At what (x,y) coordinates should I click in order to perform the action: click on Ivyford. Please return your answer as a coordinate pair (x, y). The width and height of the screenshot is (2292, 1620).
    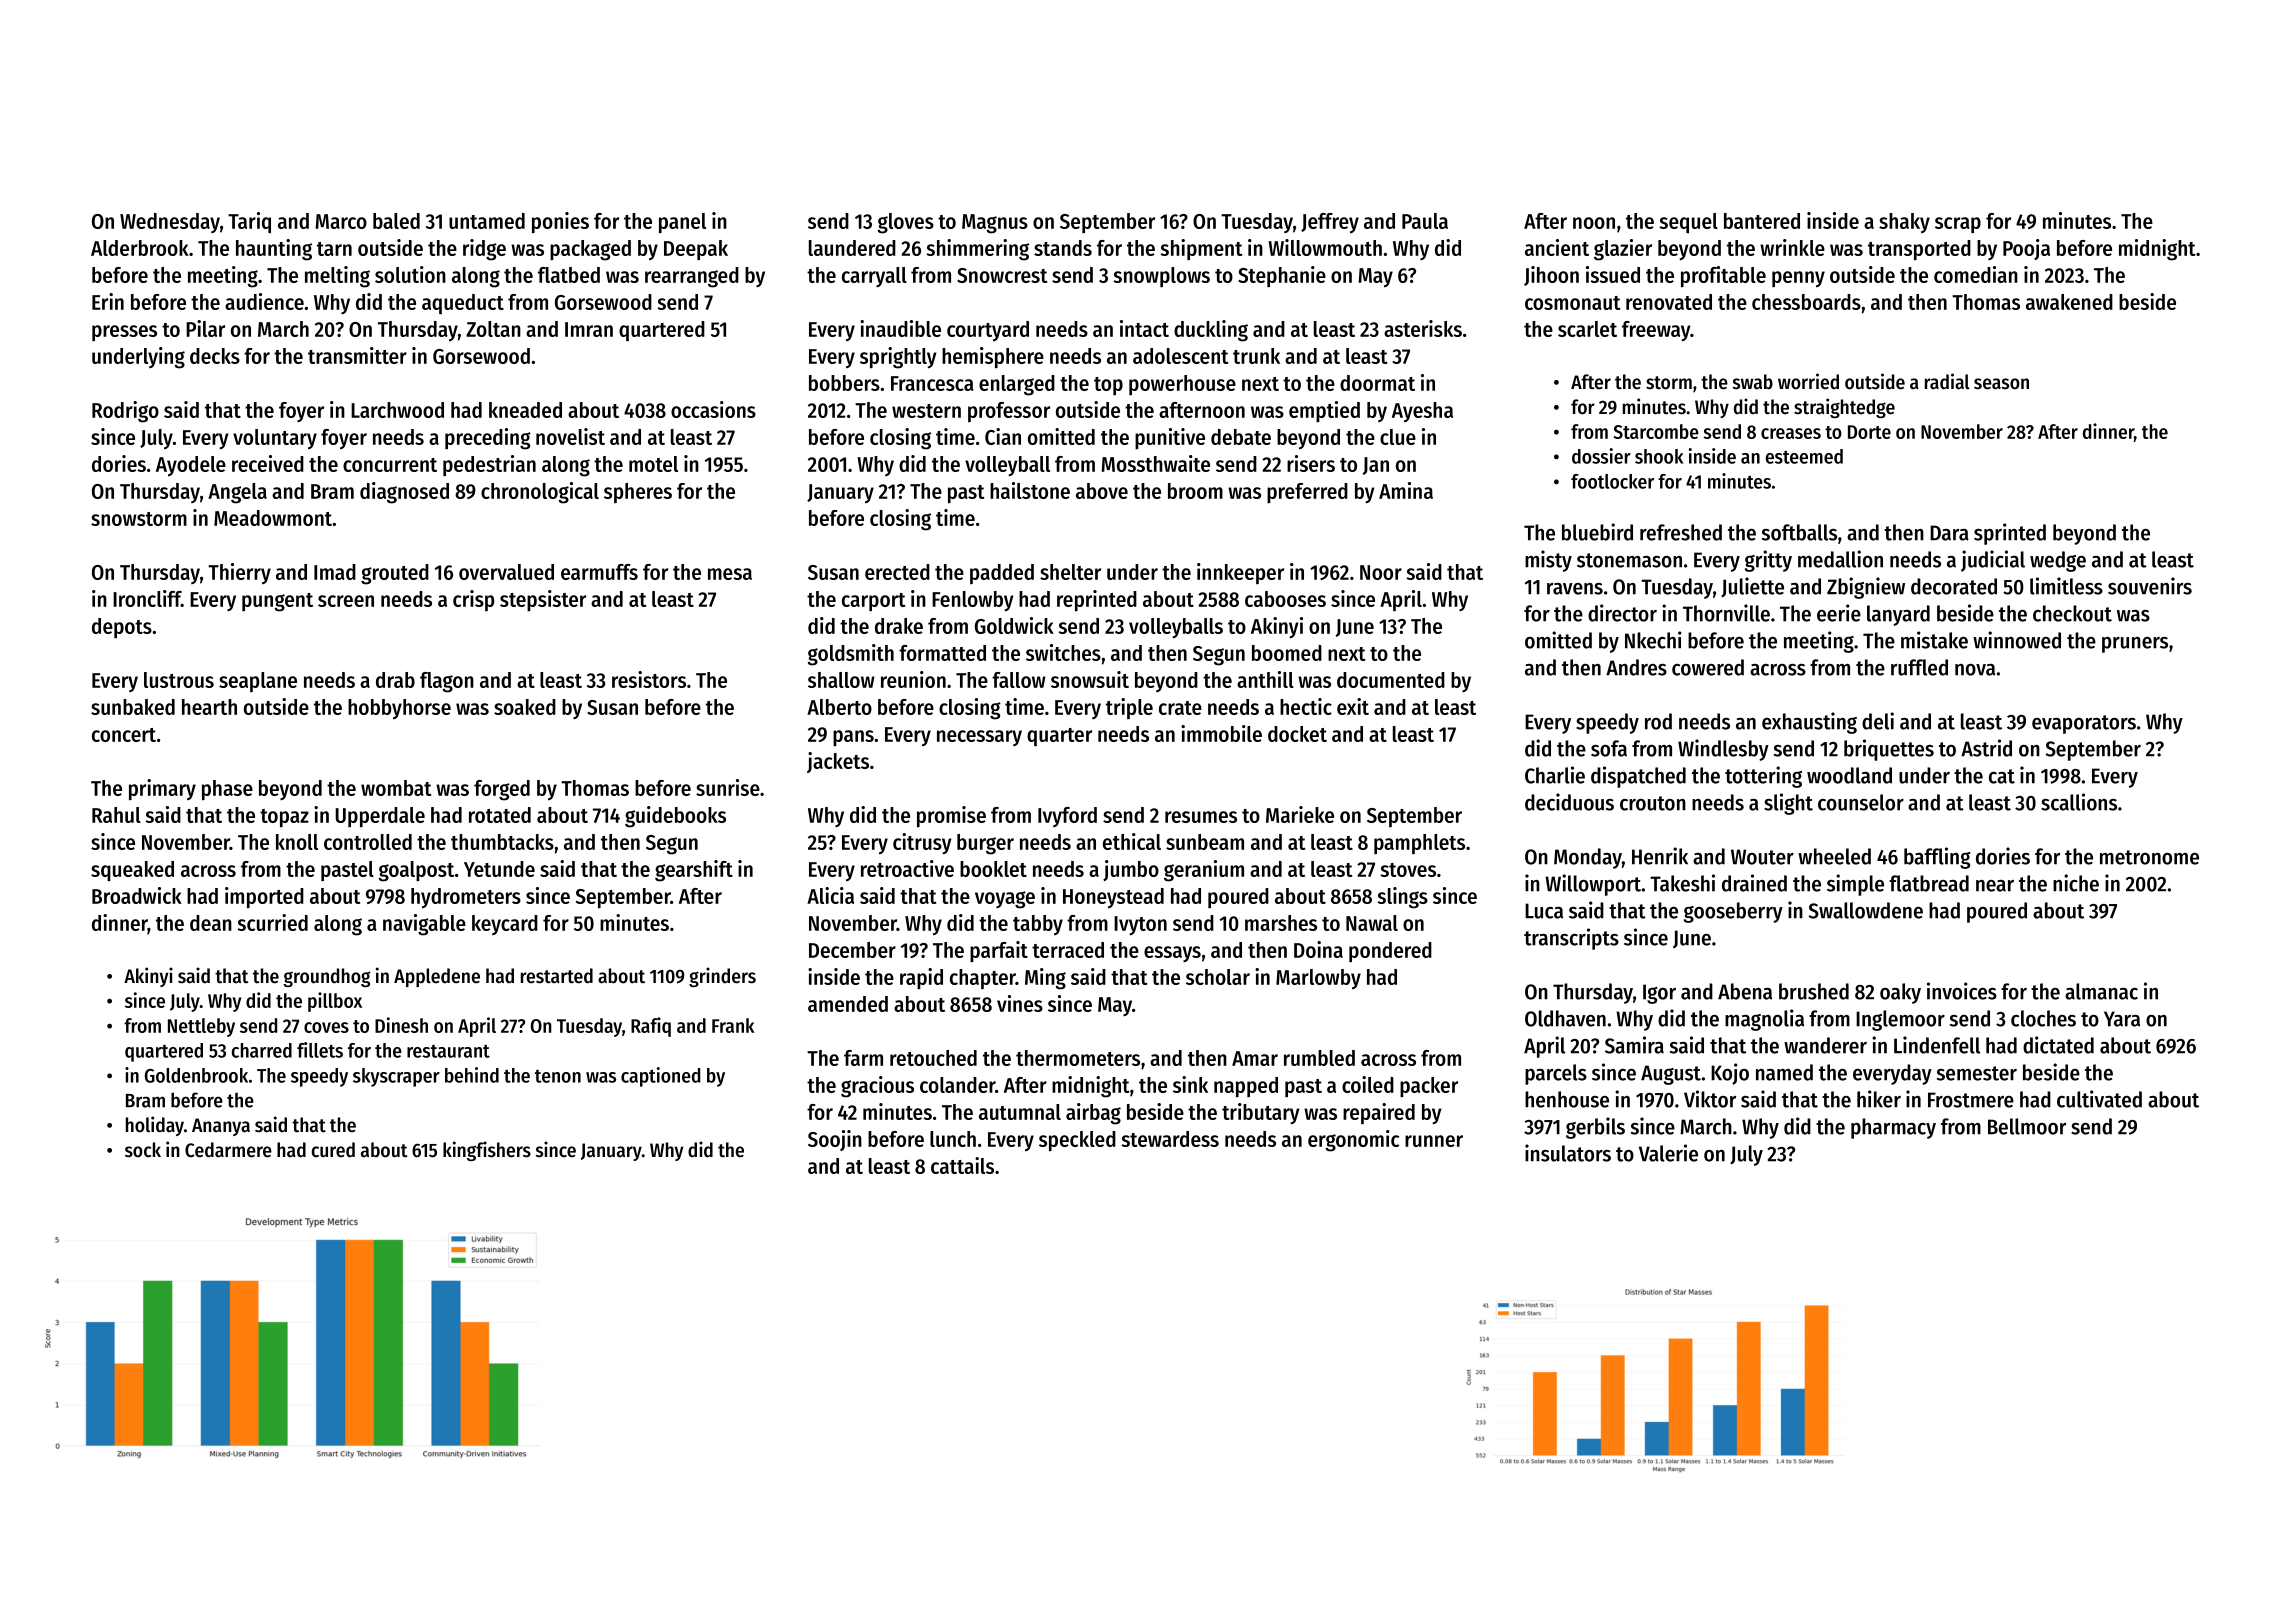
    Looking at the image, I should click on (1067, 817).
